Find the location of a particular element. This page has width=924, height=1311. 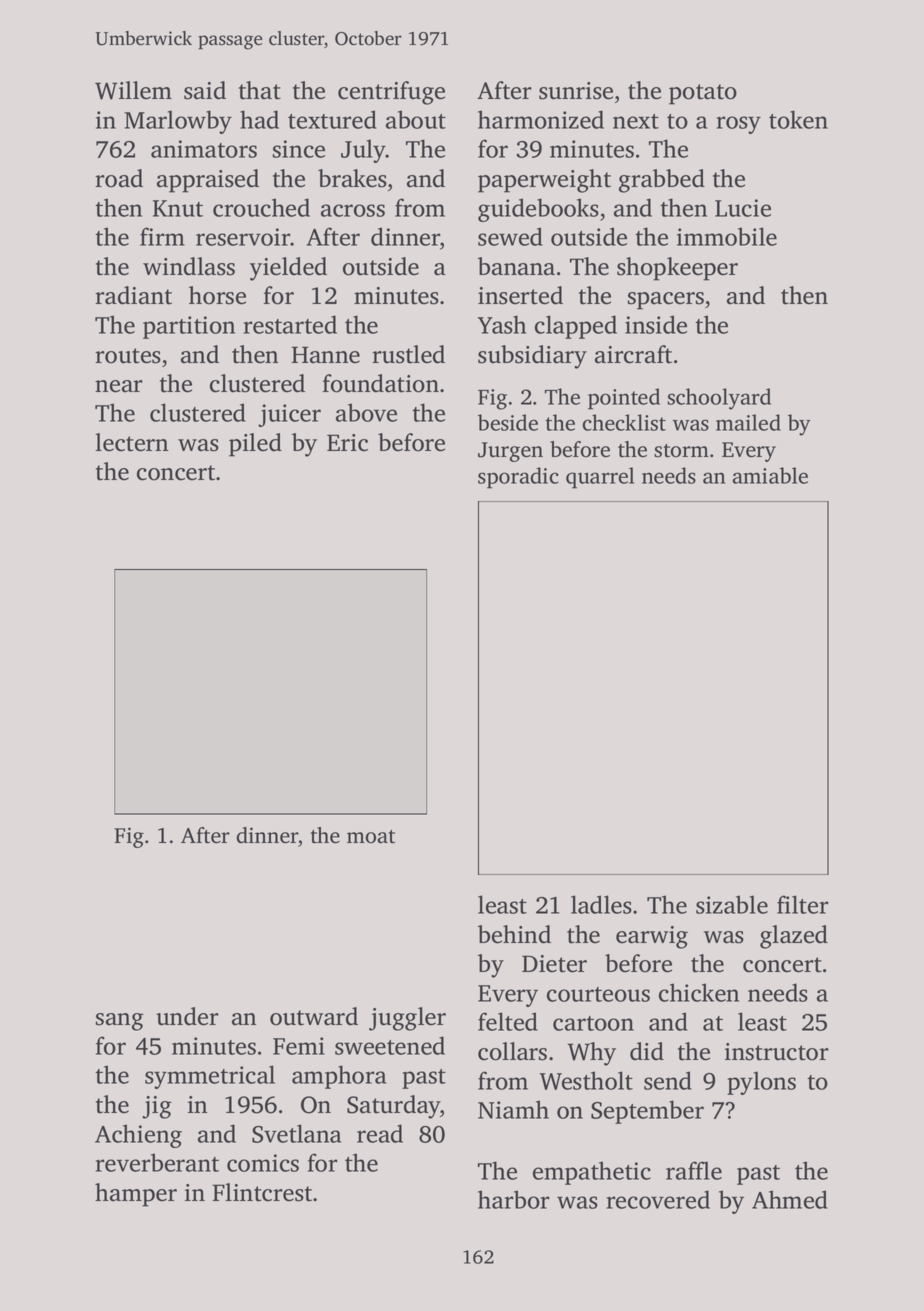

Eric is located at coordinates (347, 443).
